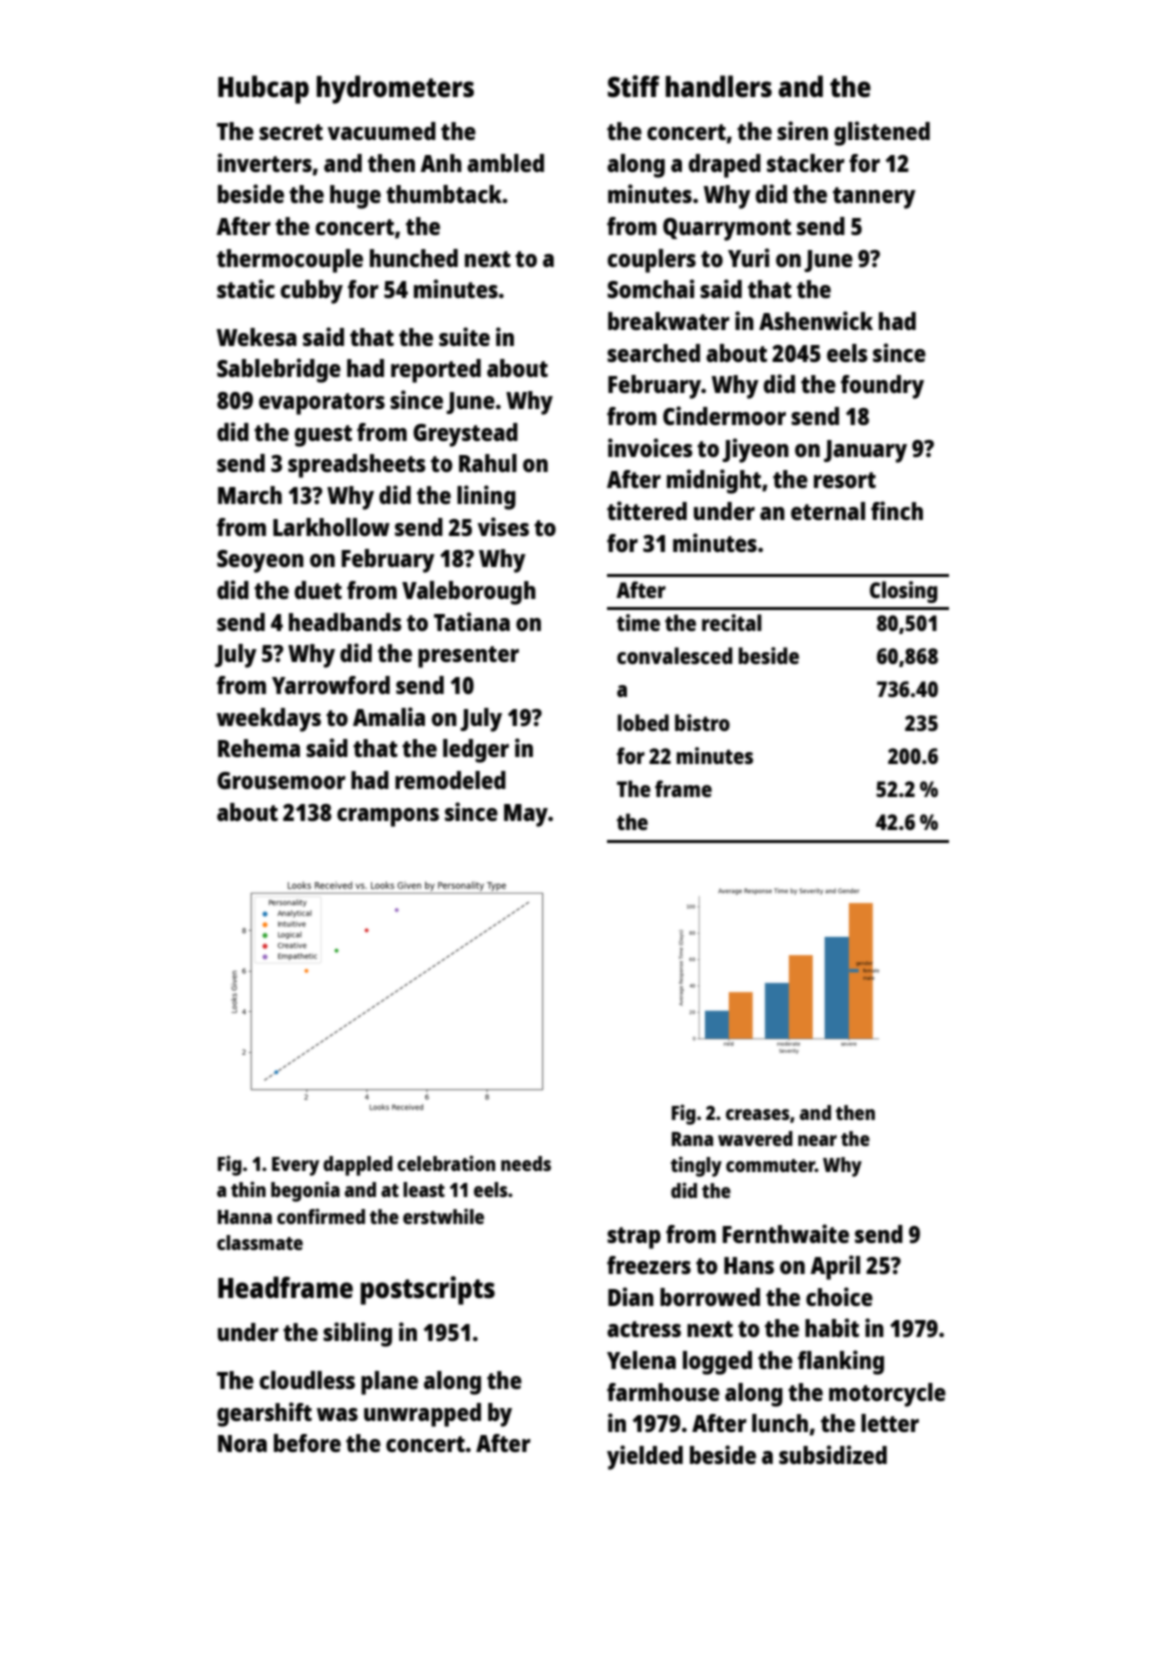 The width and height of the page is (1165, 1654). Describe the element at coordinates (645, 1457) in the page. I see `yielded` at that location.
